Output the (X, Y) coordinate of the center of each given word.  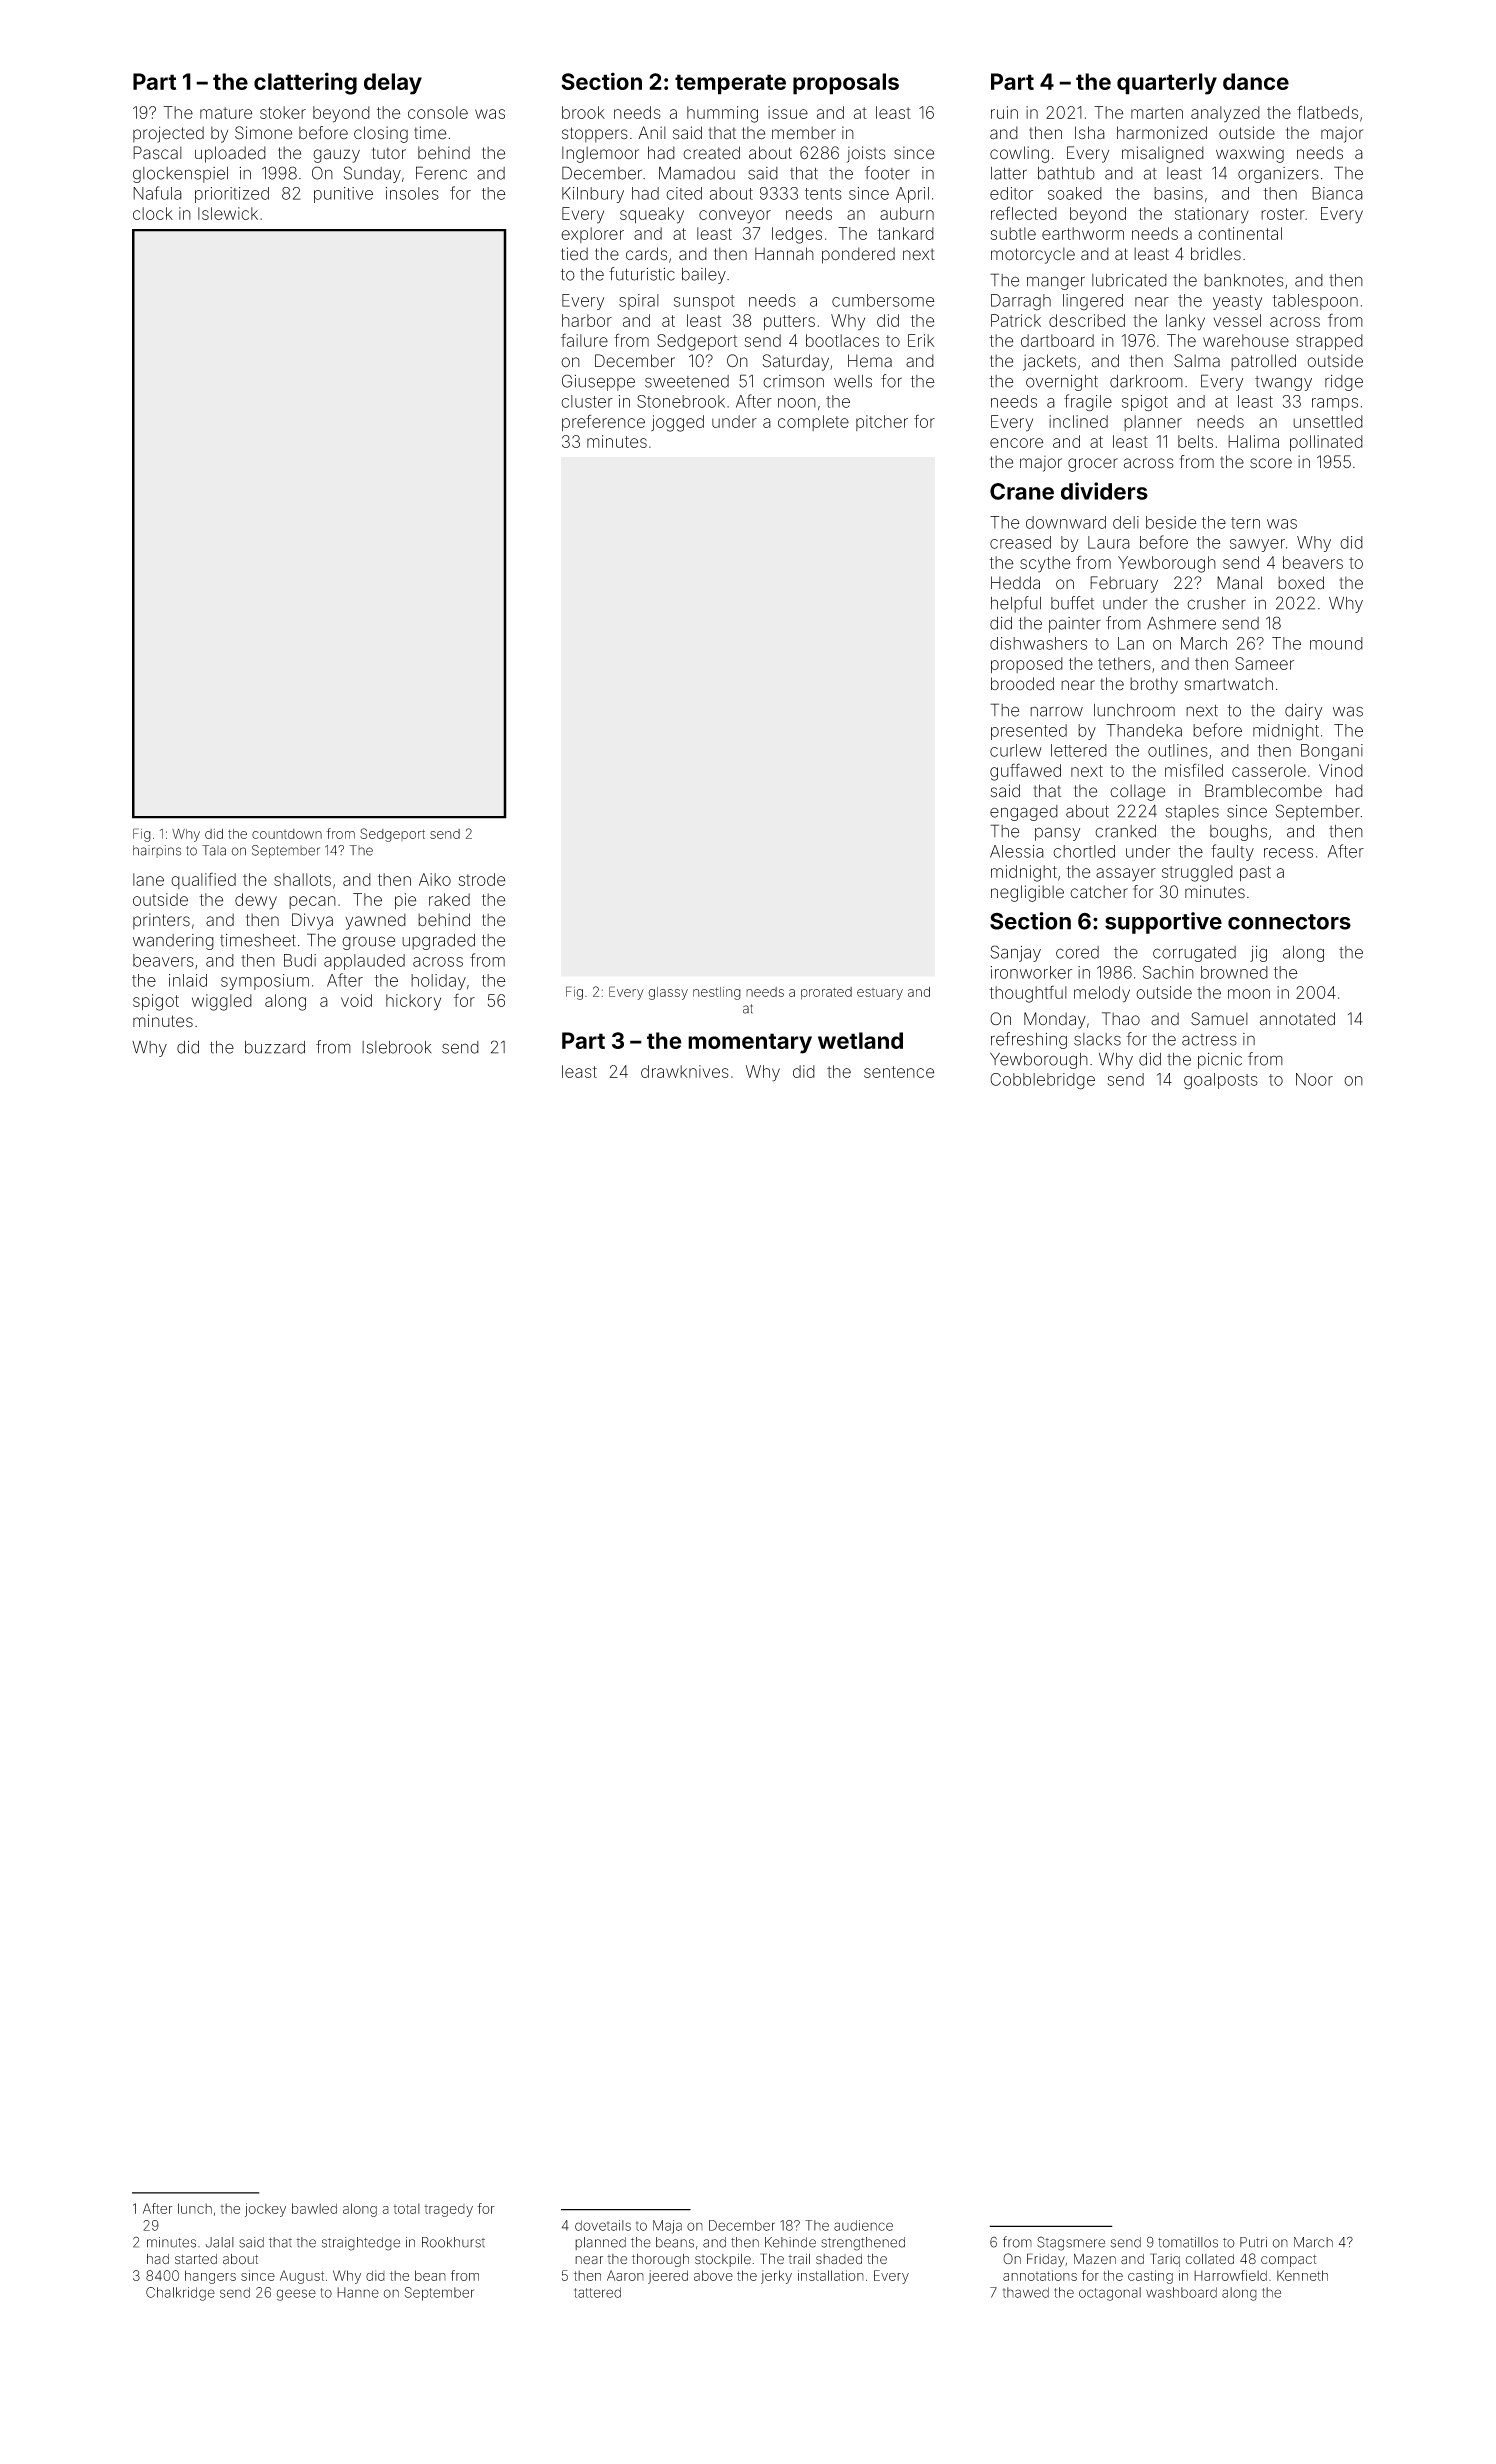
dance (1256, 81)
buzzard (275, 1047)
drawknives (685, 1071)
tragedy (448, 2210)
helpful (1016, 604)
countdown (287, 834)
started (196, 2259)
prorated (826, 993)
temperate (730, 84)
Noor (1314, 1079)
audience (863, 2225)
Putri (1253, 2242)
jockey (265, 2210)
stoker (283, 112)
